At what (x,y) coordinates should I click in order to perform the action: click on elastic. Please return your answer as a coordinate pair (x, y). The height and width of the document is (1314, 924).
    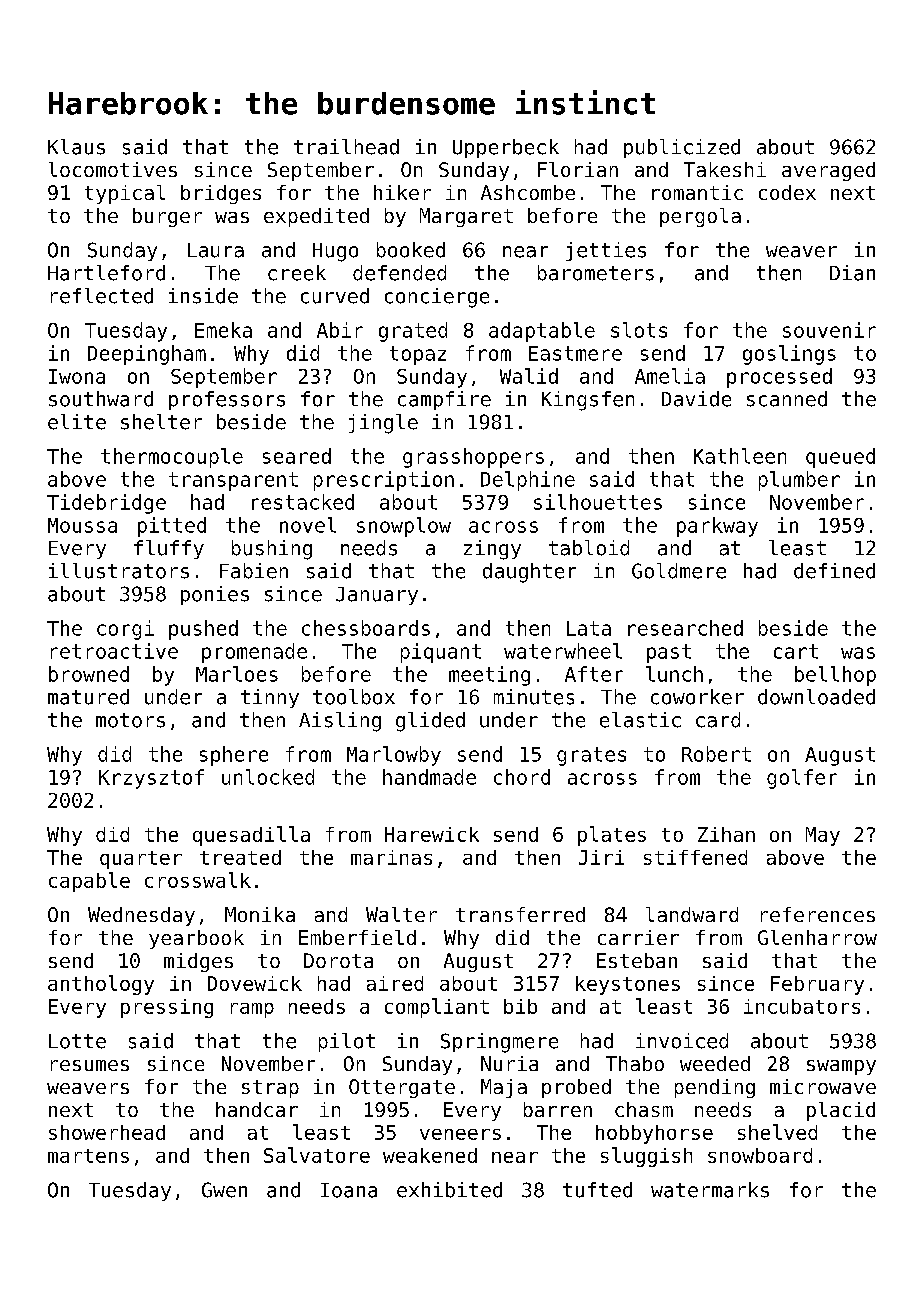
    Looking at the image, I should click on (640, 720).
